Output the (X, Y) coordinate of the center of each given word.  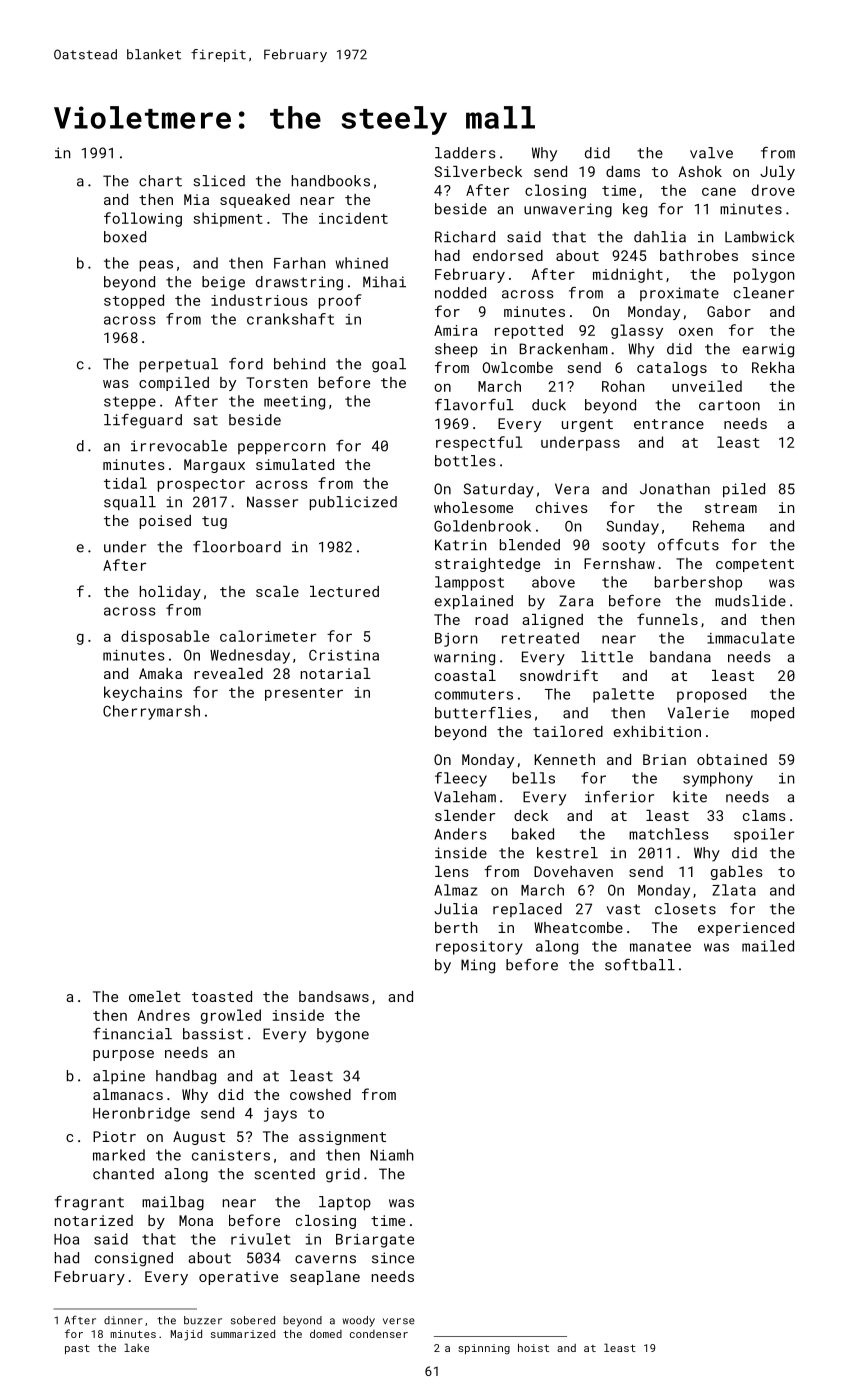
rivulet (261, 1239)
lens (452, 871)
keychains (143, 693)
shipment (228, 219)
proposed (711, 695)
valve (711, 153)
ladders (465, 153)
